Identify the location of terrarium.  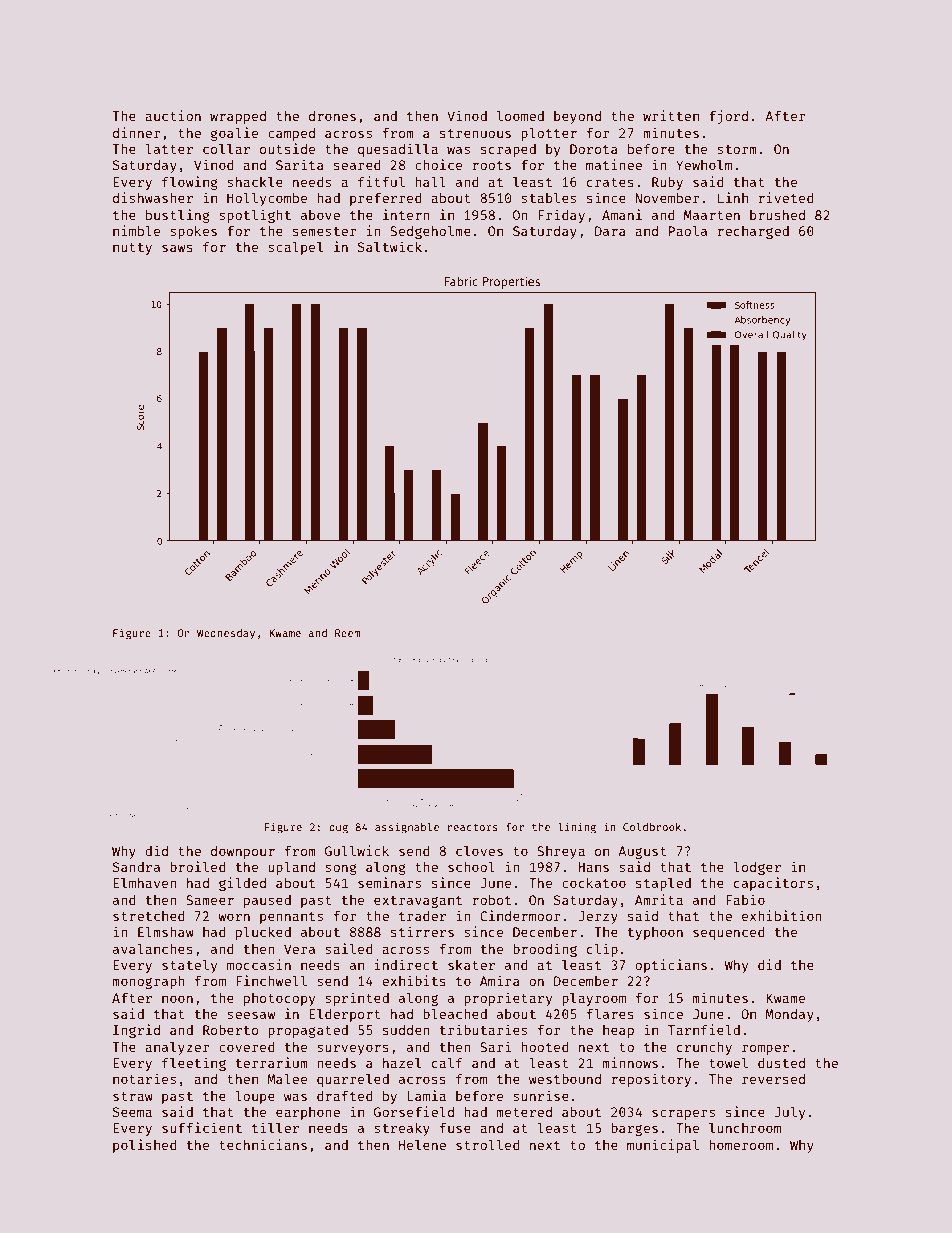
(272, 1062).
